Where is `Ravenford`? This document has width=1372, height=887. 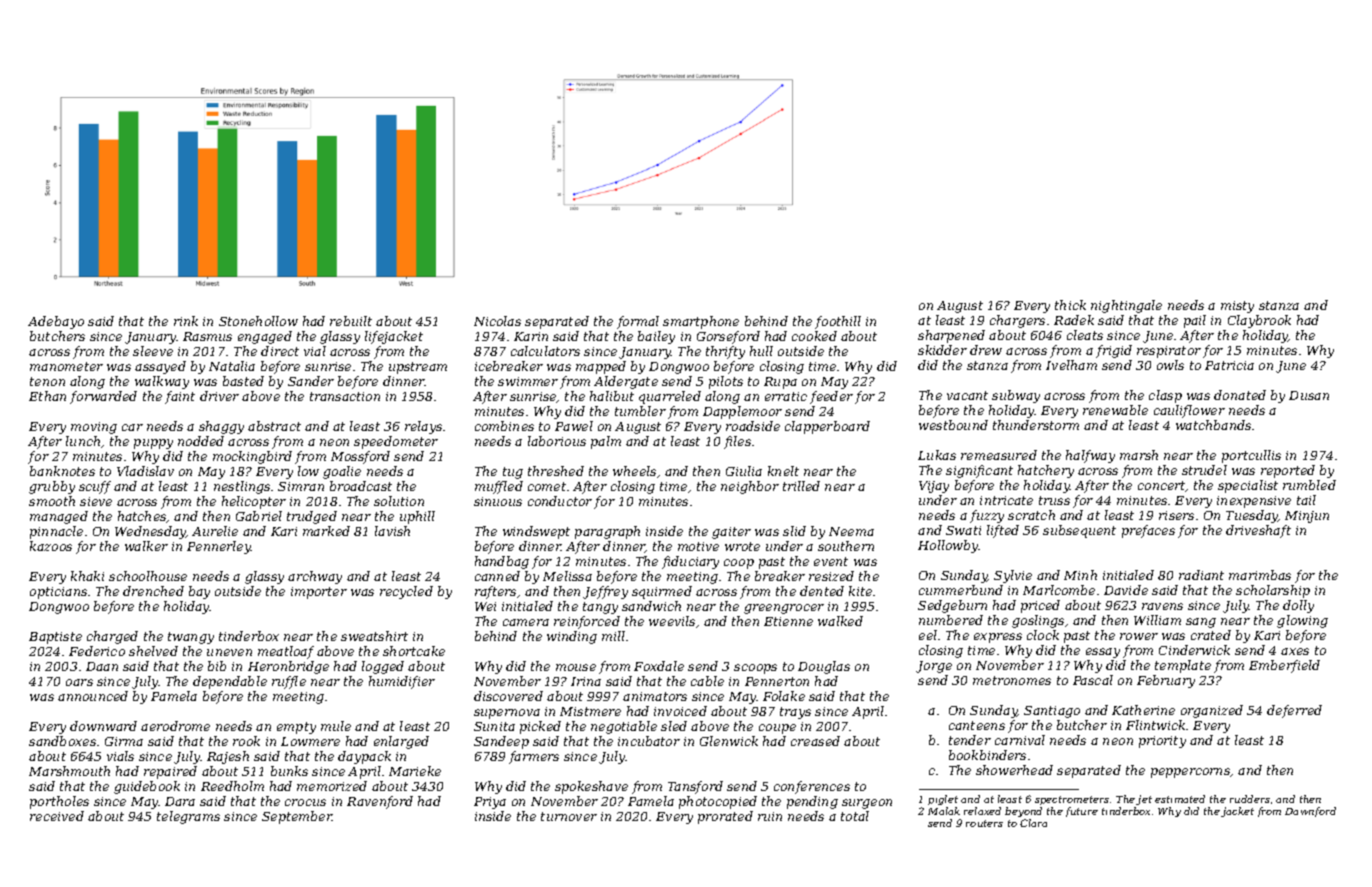 Ravenford is located at coordinates (380, 802).
